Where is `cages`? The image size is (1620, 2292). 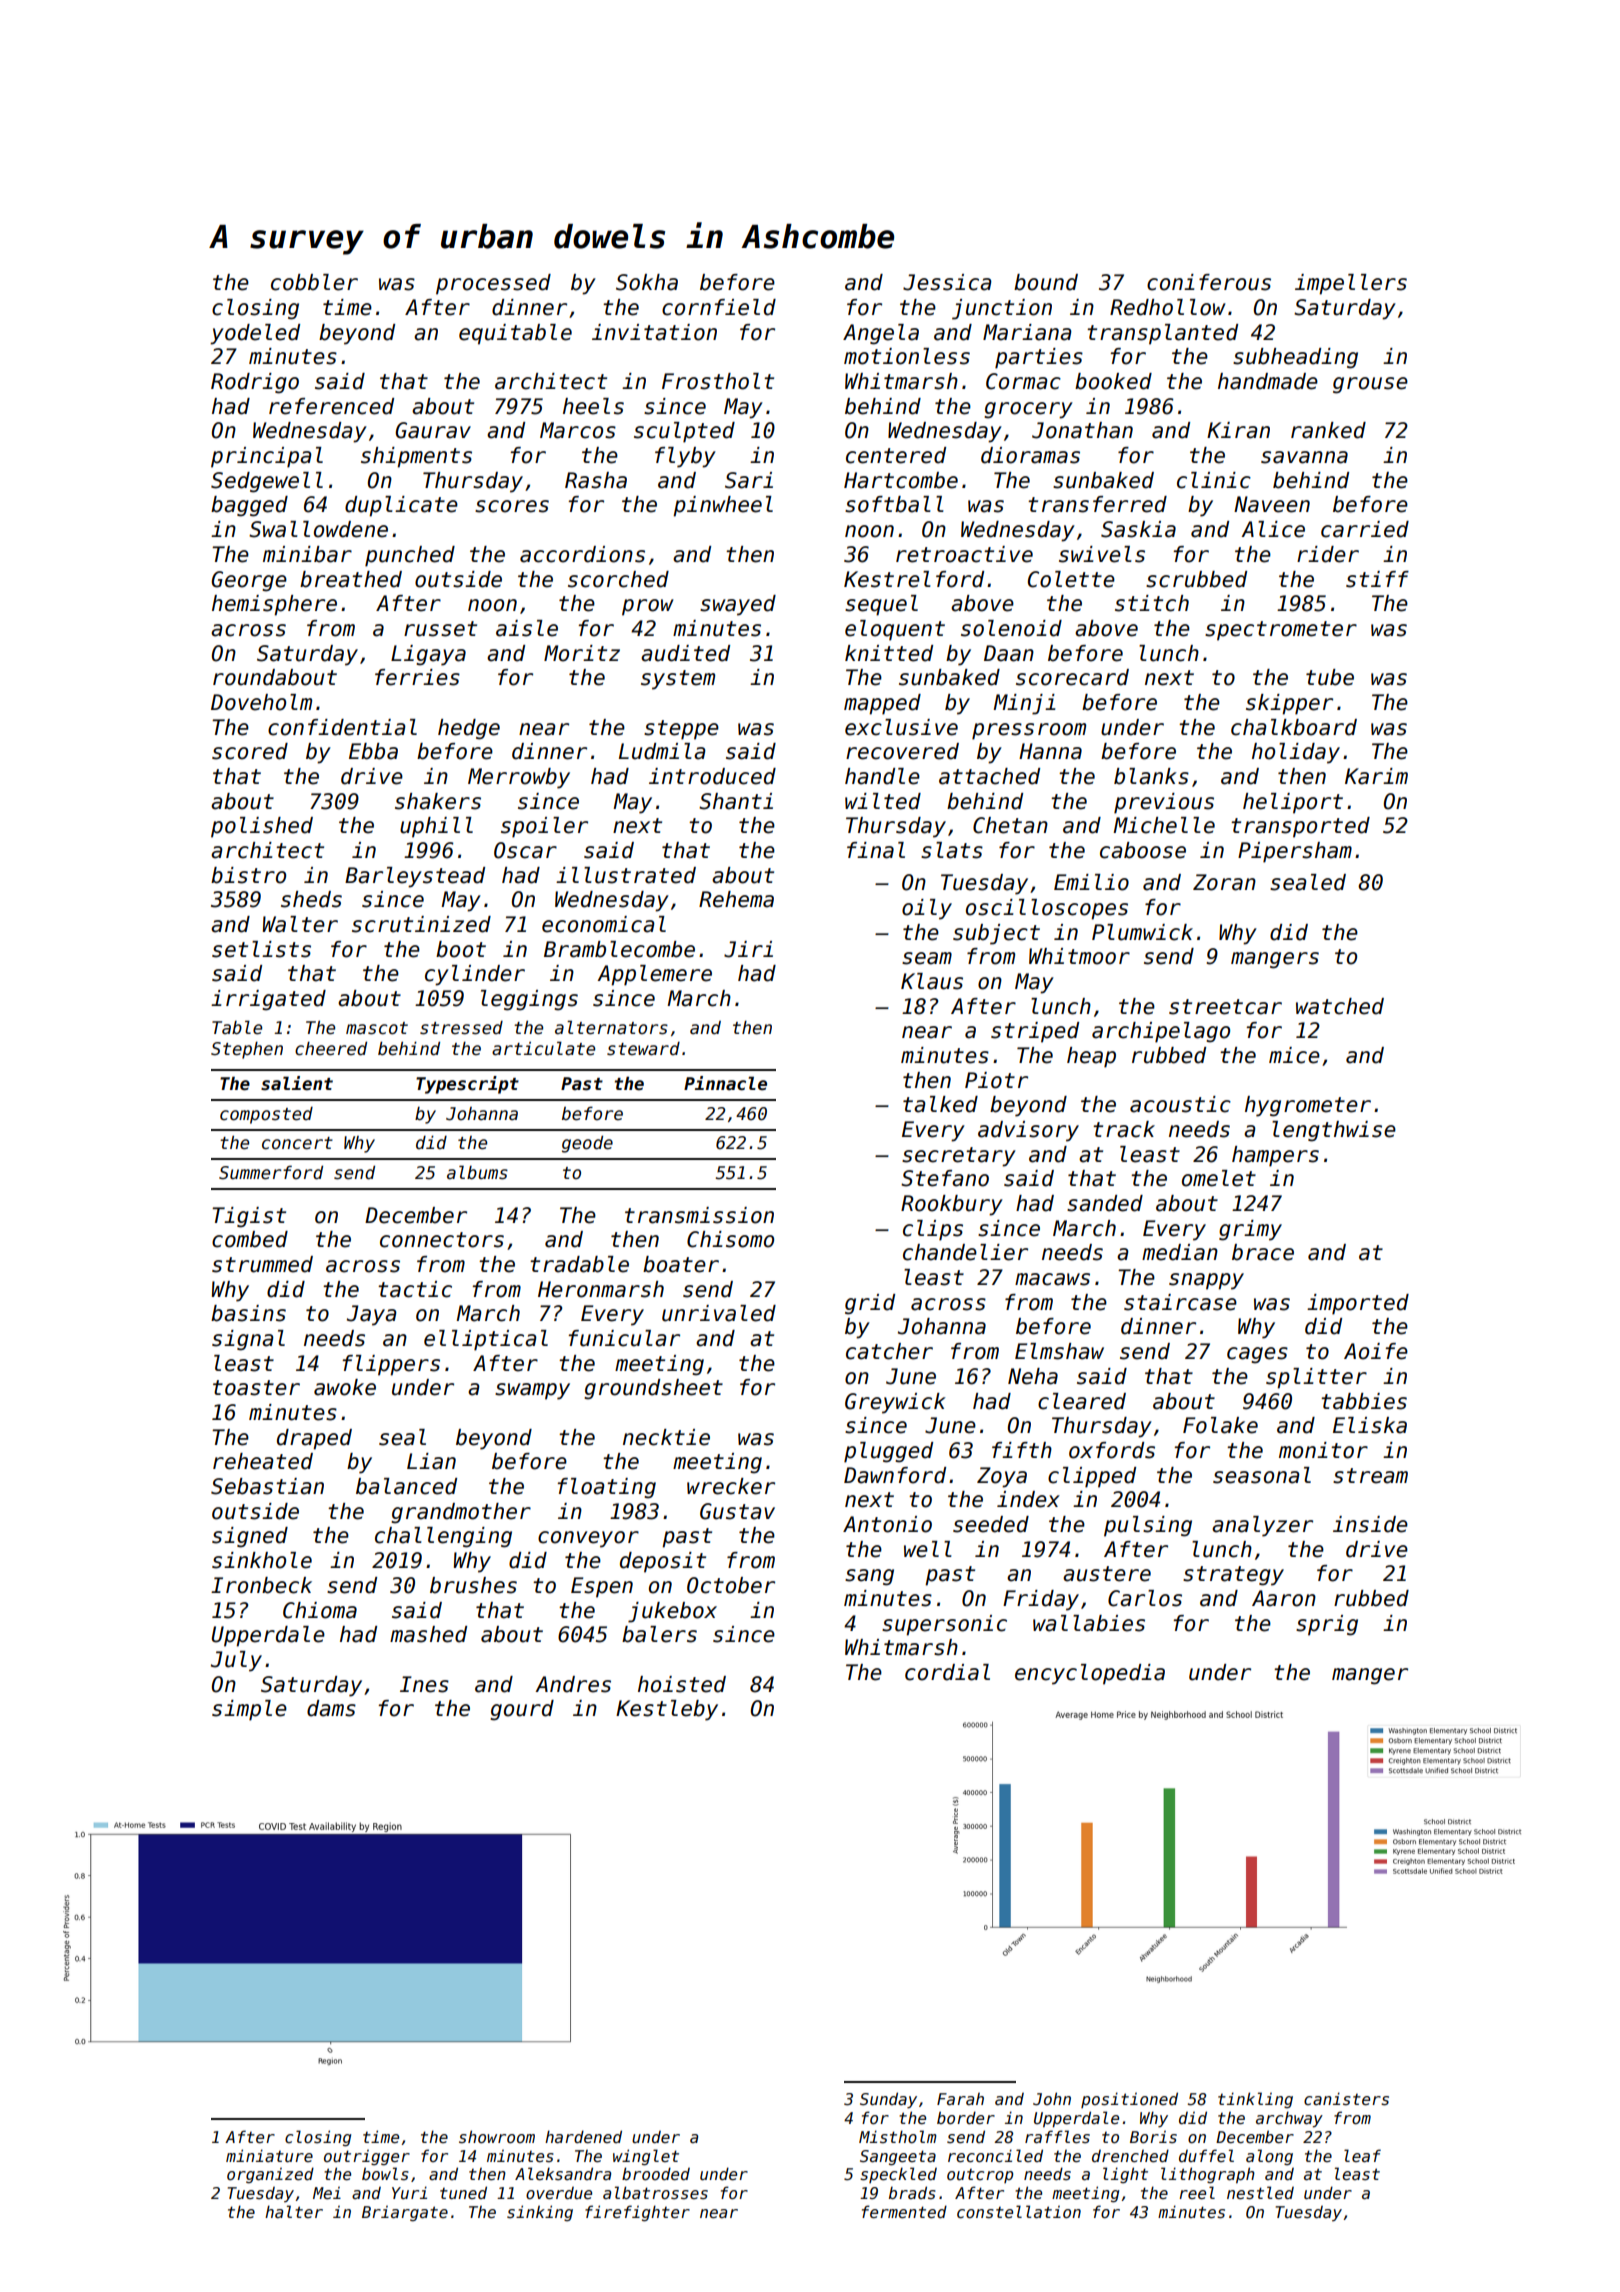 cages is located at coordinates (1257, 1355).
